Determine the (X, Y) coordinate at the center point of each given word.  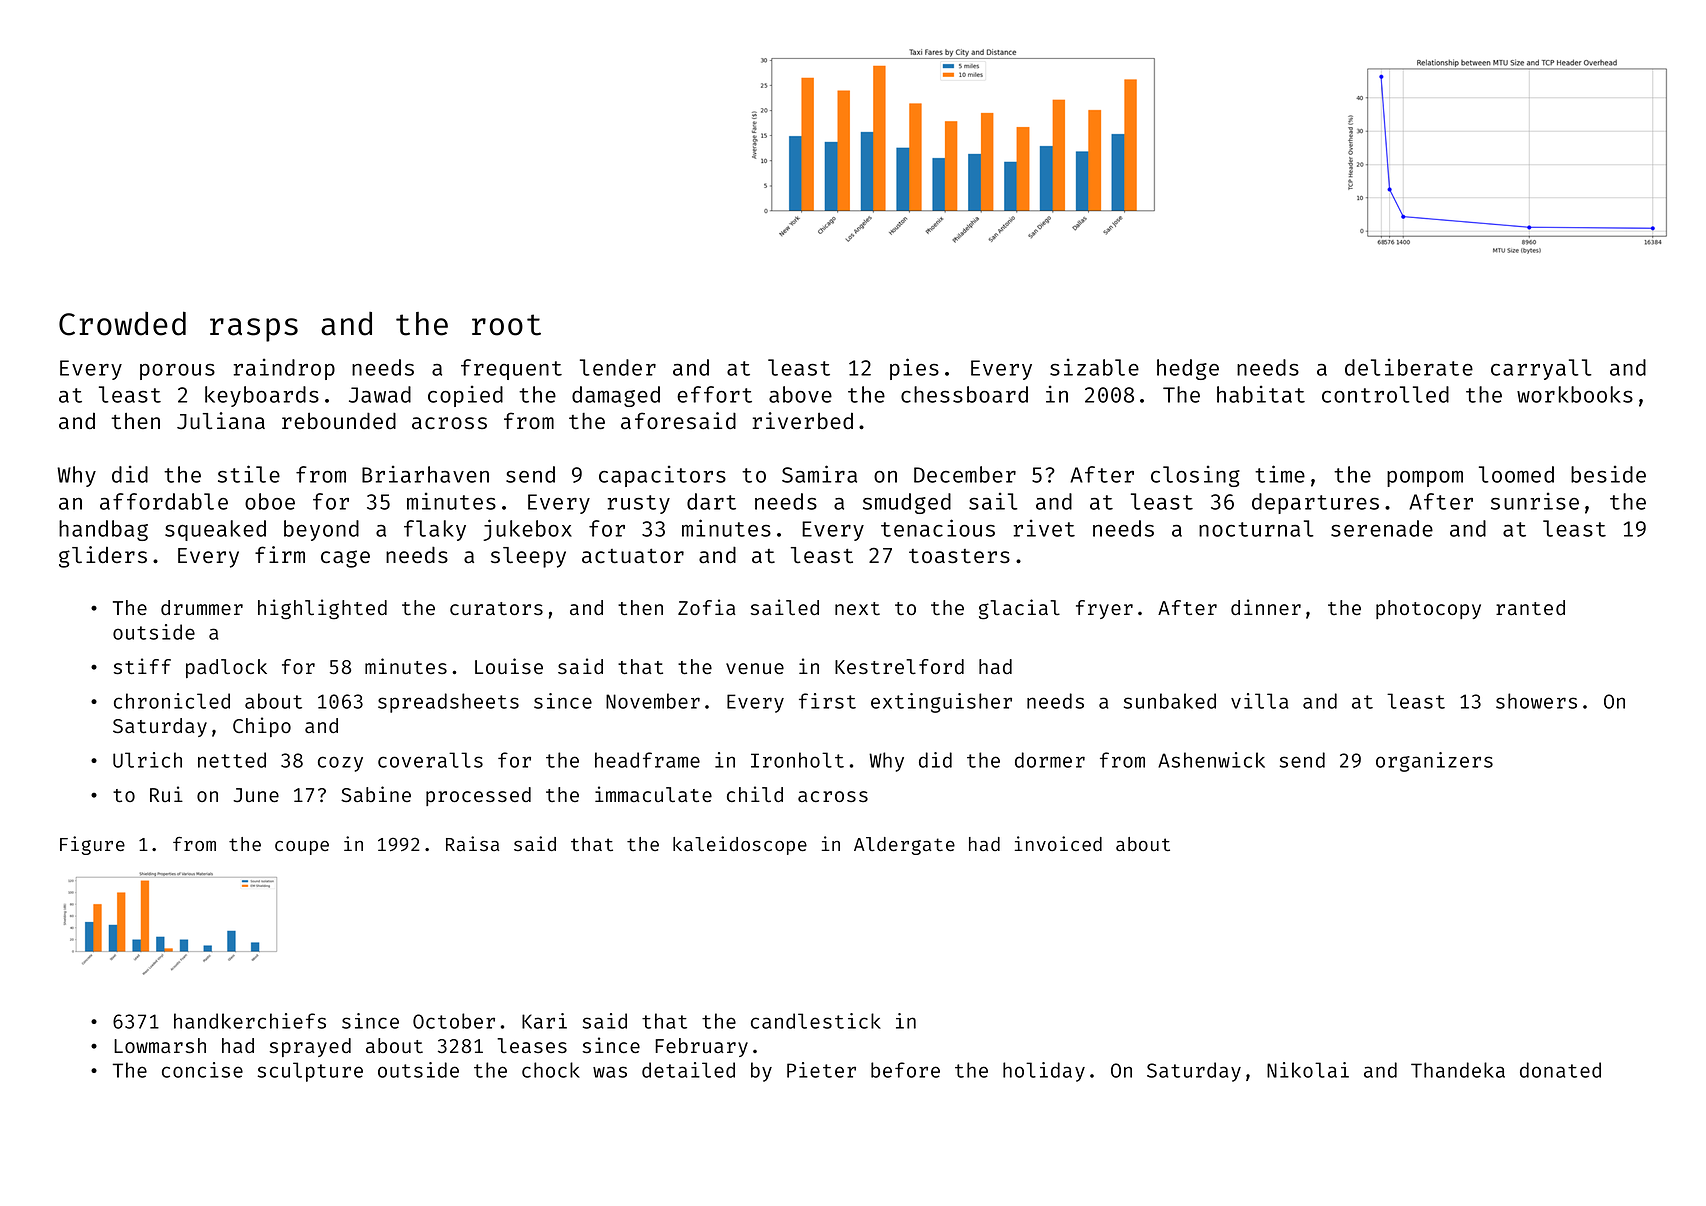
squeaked (215, 530)
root (506, 325)
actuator (633, 556)
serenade (1382, 528)
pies (914, 369)
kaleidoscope (740, 845)
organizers (1434, 762)
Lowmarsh (160, 1045)
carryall (1541, 369)
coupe (302, 848)
